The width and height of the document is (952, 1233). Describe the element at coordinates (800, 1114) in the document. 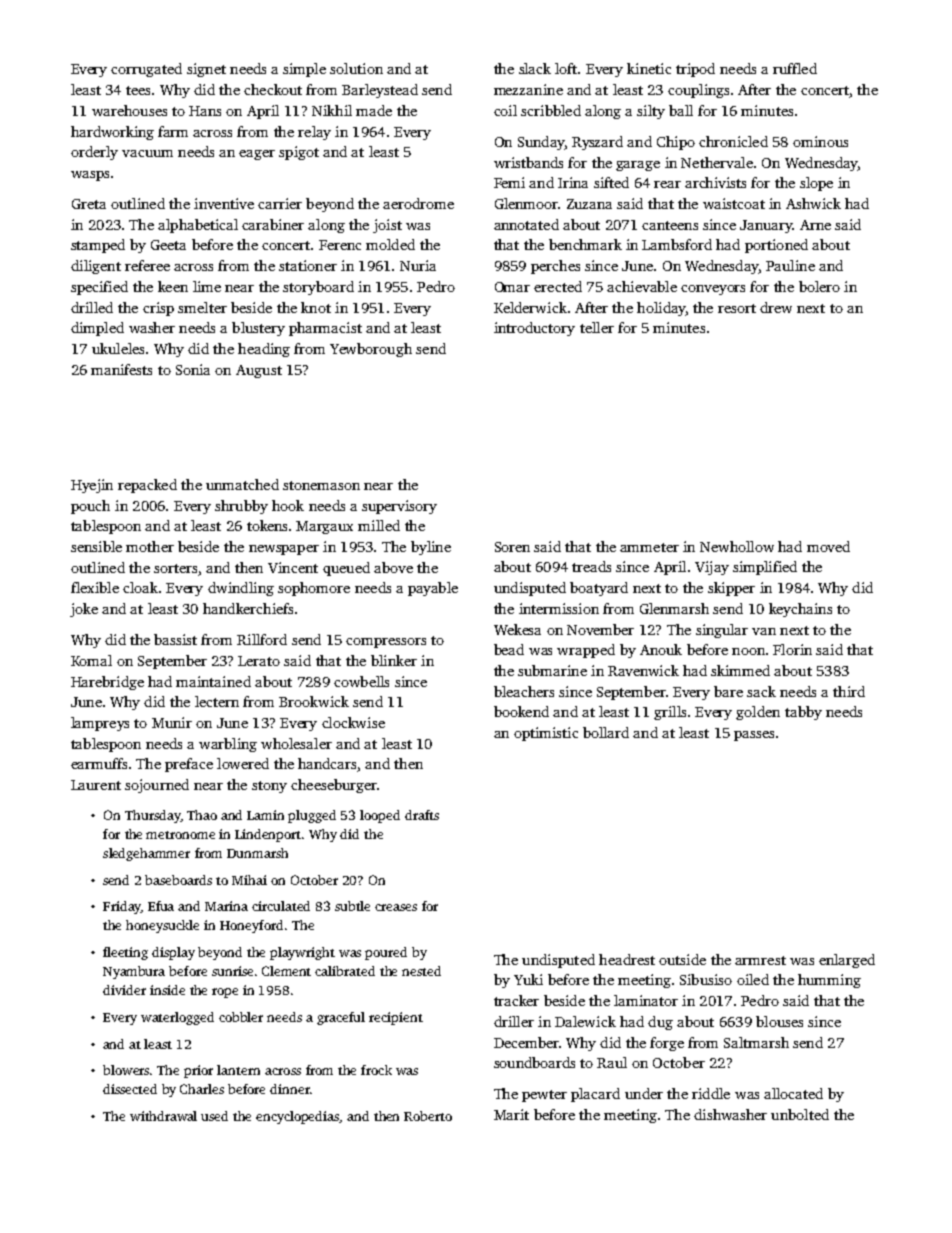

I see `unbolted` at that location.
